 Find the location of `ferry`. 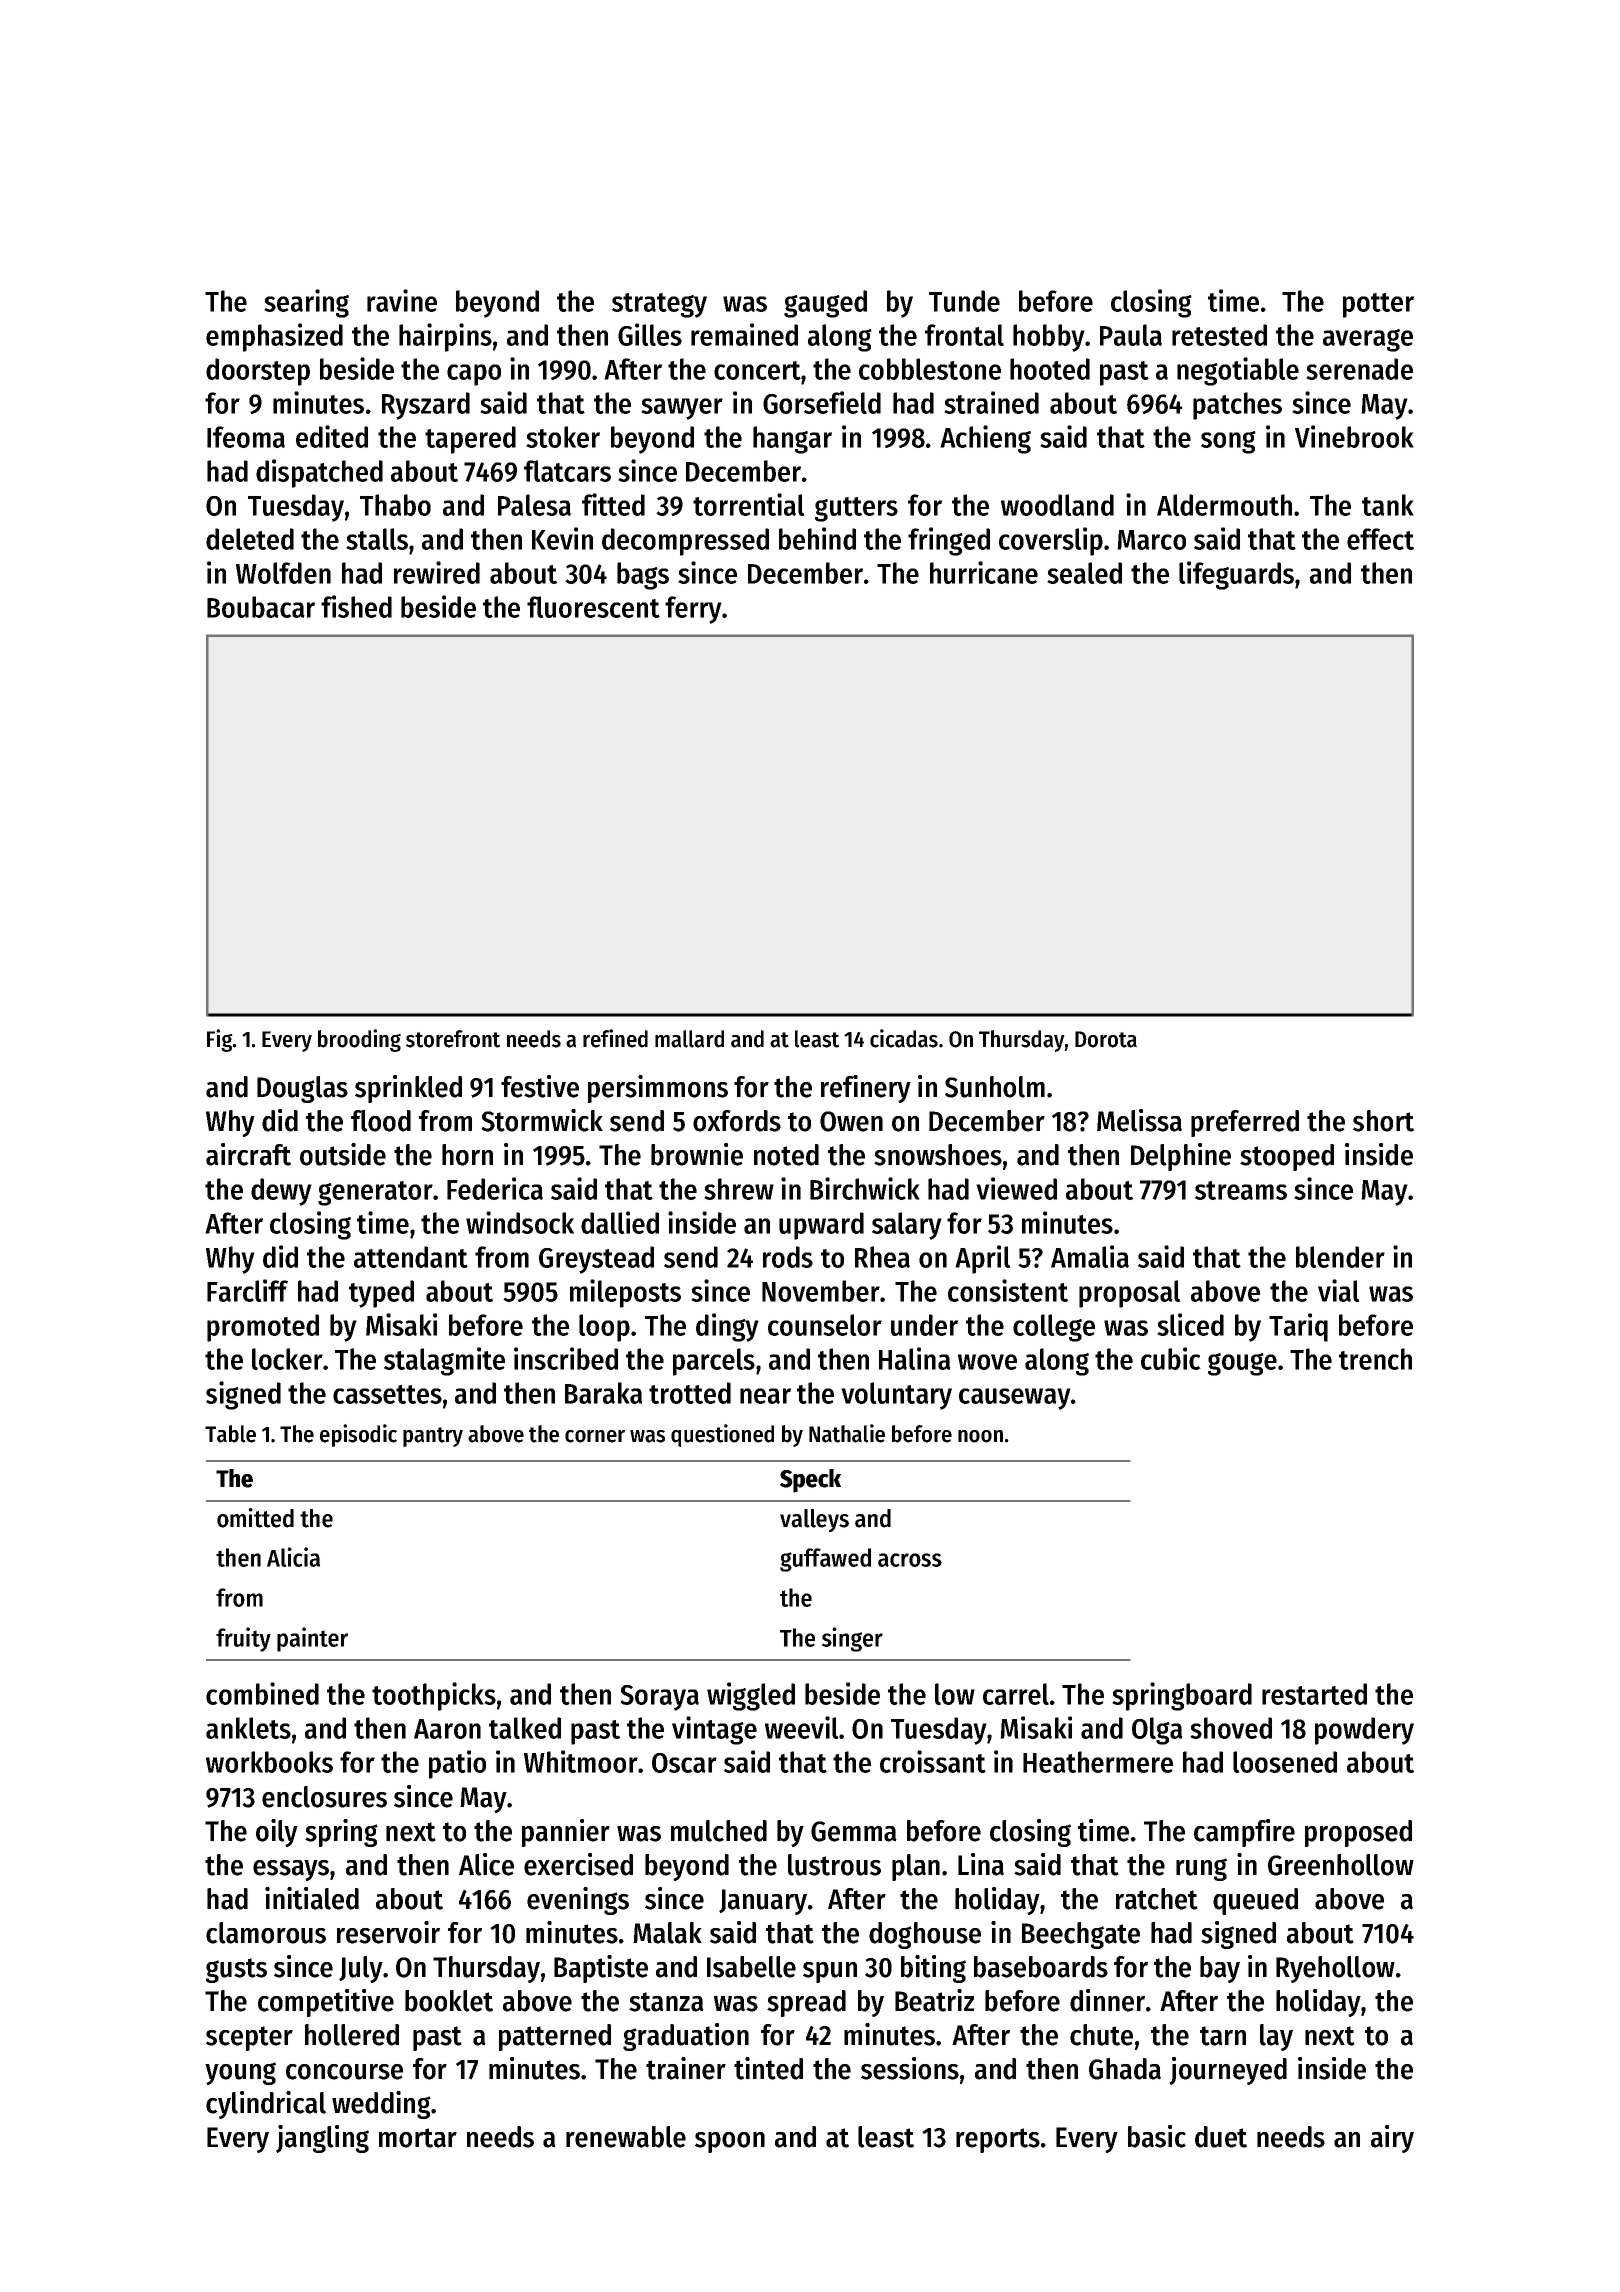

ferry is located at coordinates (693, 610).
